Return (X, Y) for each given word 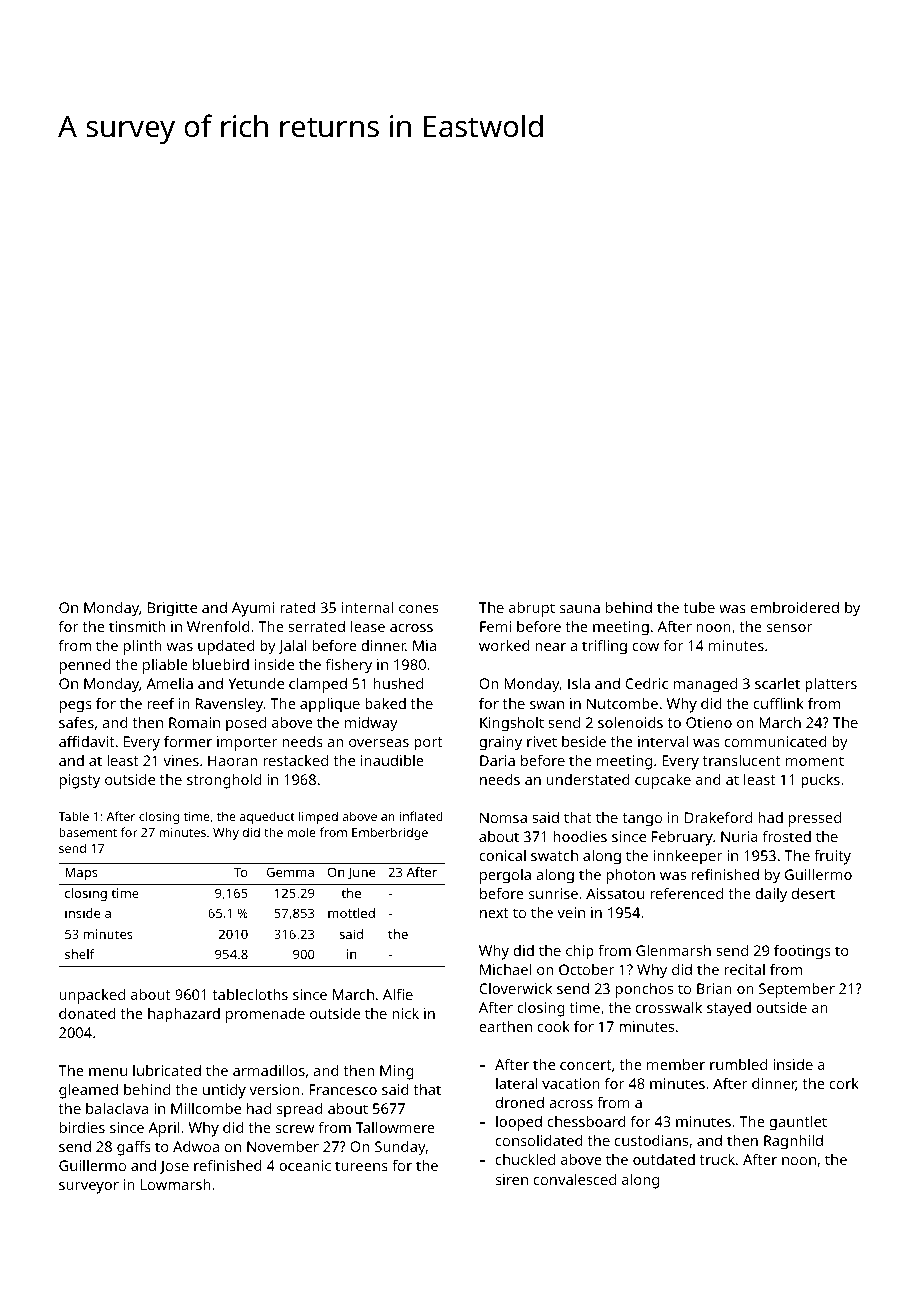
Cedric (646, 683)
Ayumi (253, 609)
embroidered (795, 607)
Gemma (290, 872)
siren (512, 1179)
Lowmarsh (175, 1184)
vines (181, 760)
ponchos (644, 990)
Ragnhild (793, 1142)
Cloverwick (515, 988)
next (494, 913)
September (797, 990)
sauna (580, 609)
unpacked (92, 996)
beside (584, 741)
